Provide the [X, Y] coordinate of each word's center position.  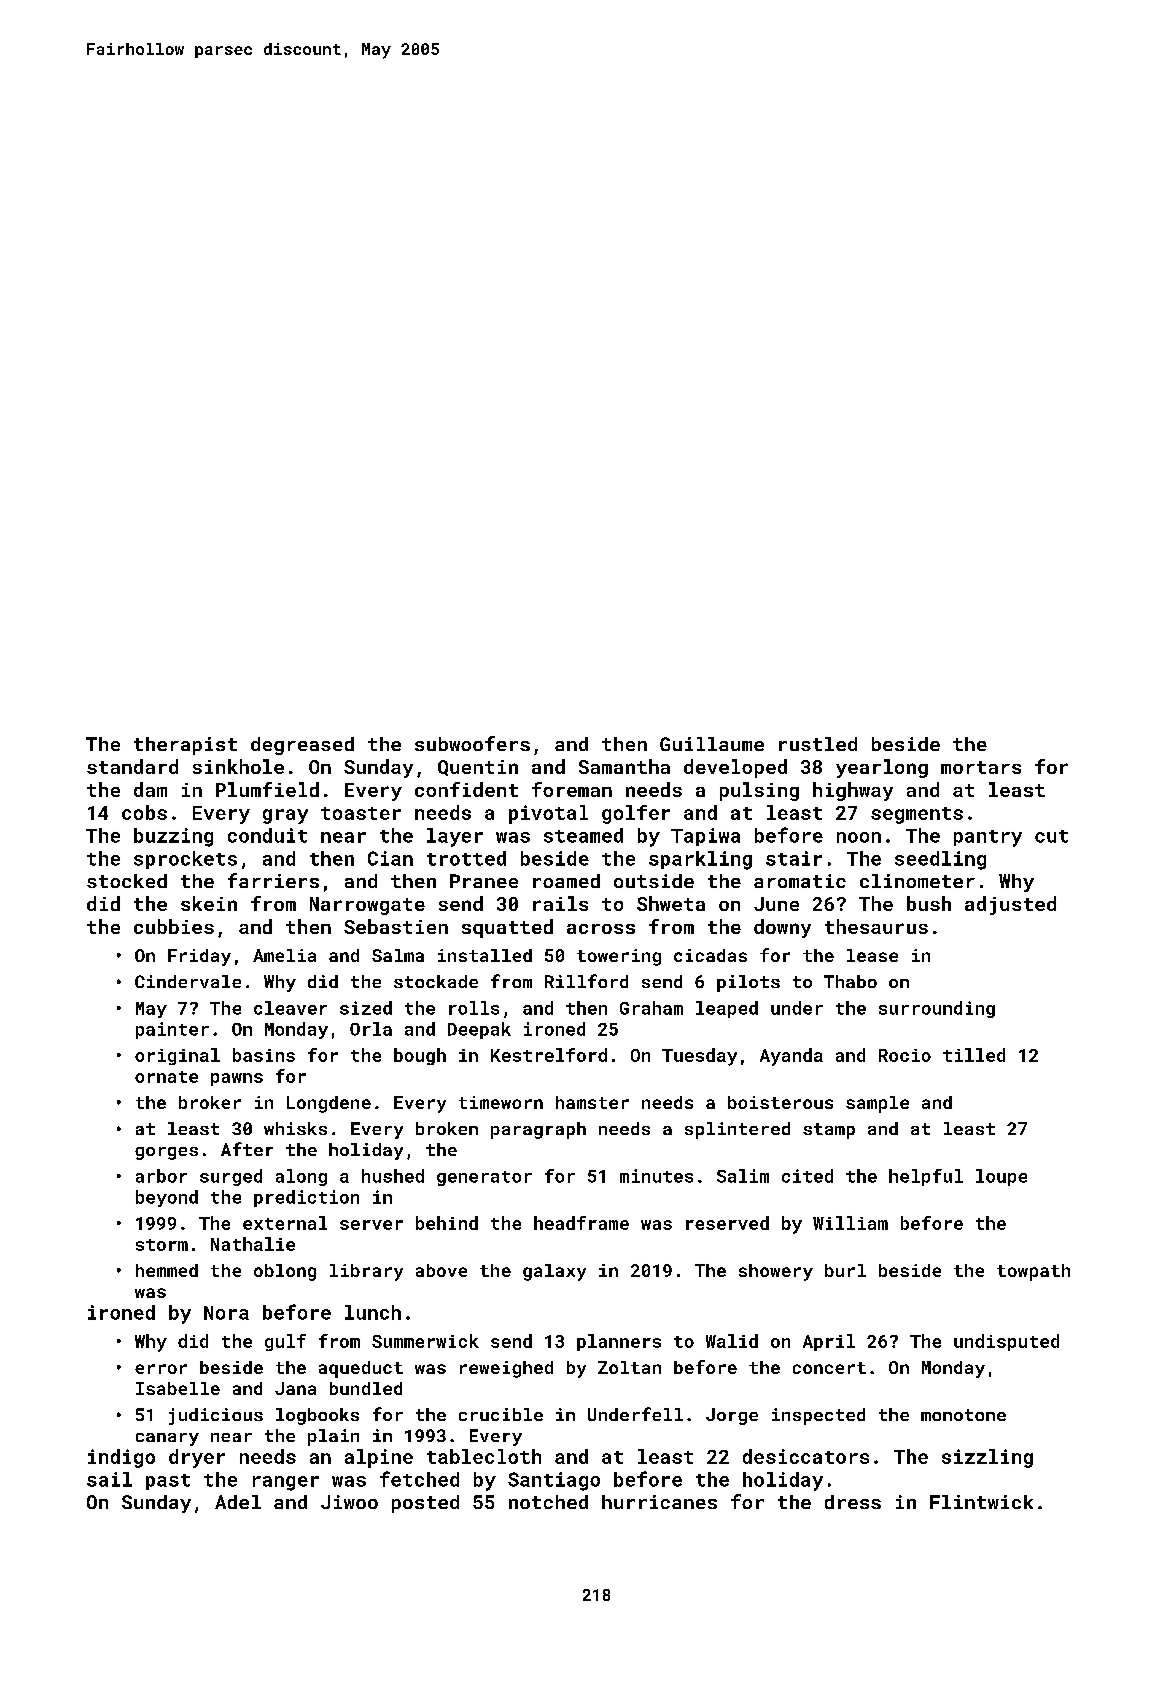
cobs [144, 812]
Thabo [850, 981]
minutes [656, 1176]
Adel [238, 1502]
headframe [581, 1223]
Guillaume [712, 744]
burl [845, 1270]
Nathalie [253, 1244]
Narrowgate [367, 906]
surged [231, 1177]
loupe [1001, 1177]
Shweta [671, 903]
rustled [818, 744]
